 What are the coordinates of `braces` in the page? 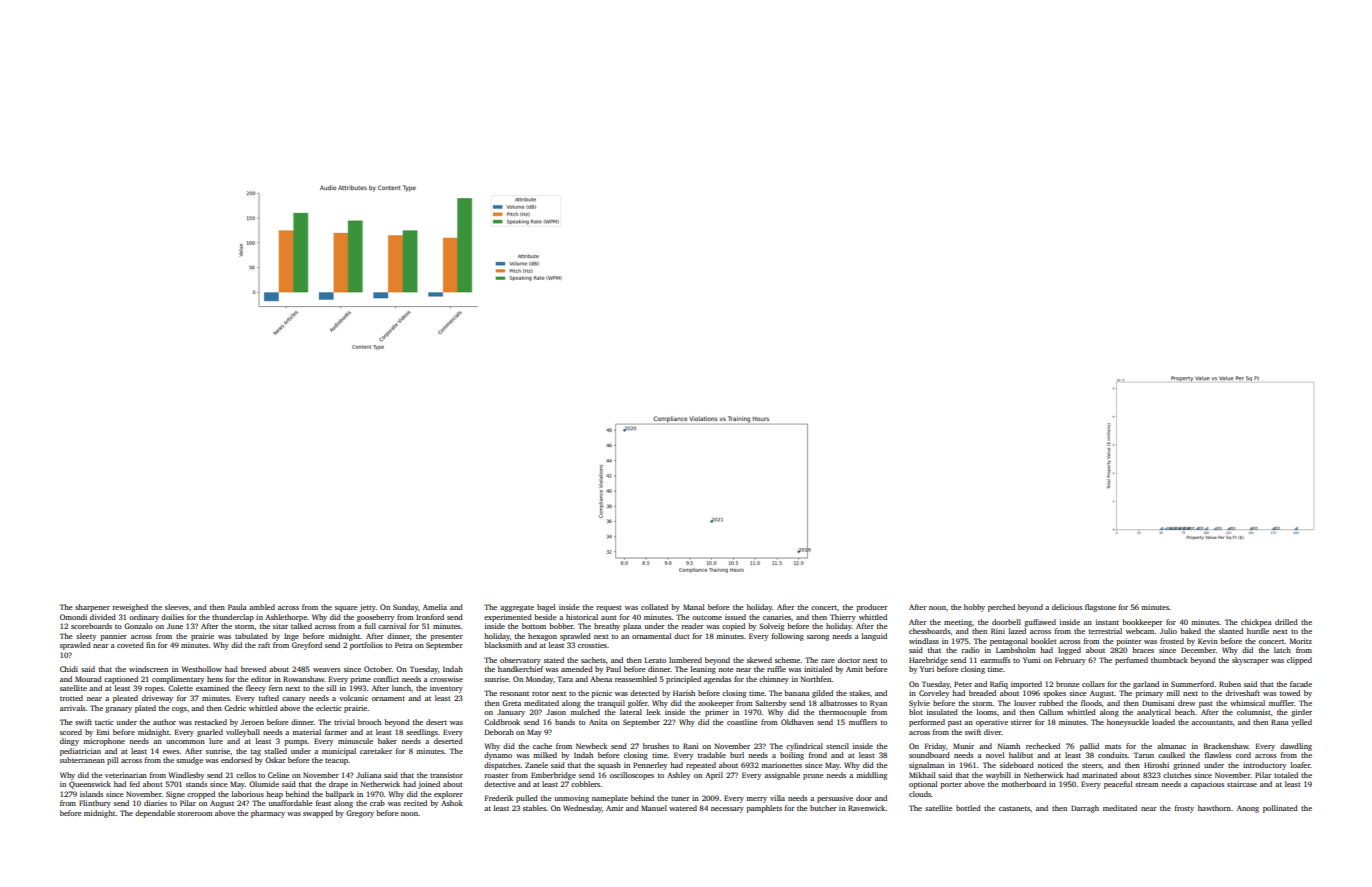 It's located at (1143, 650).
